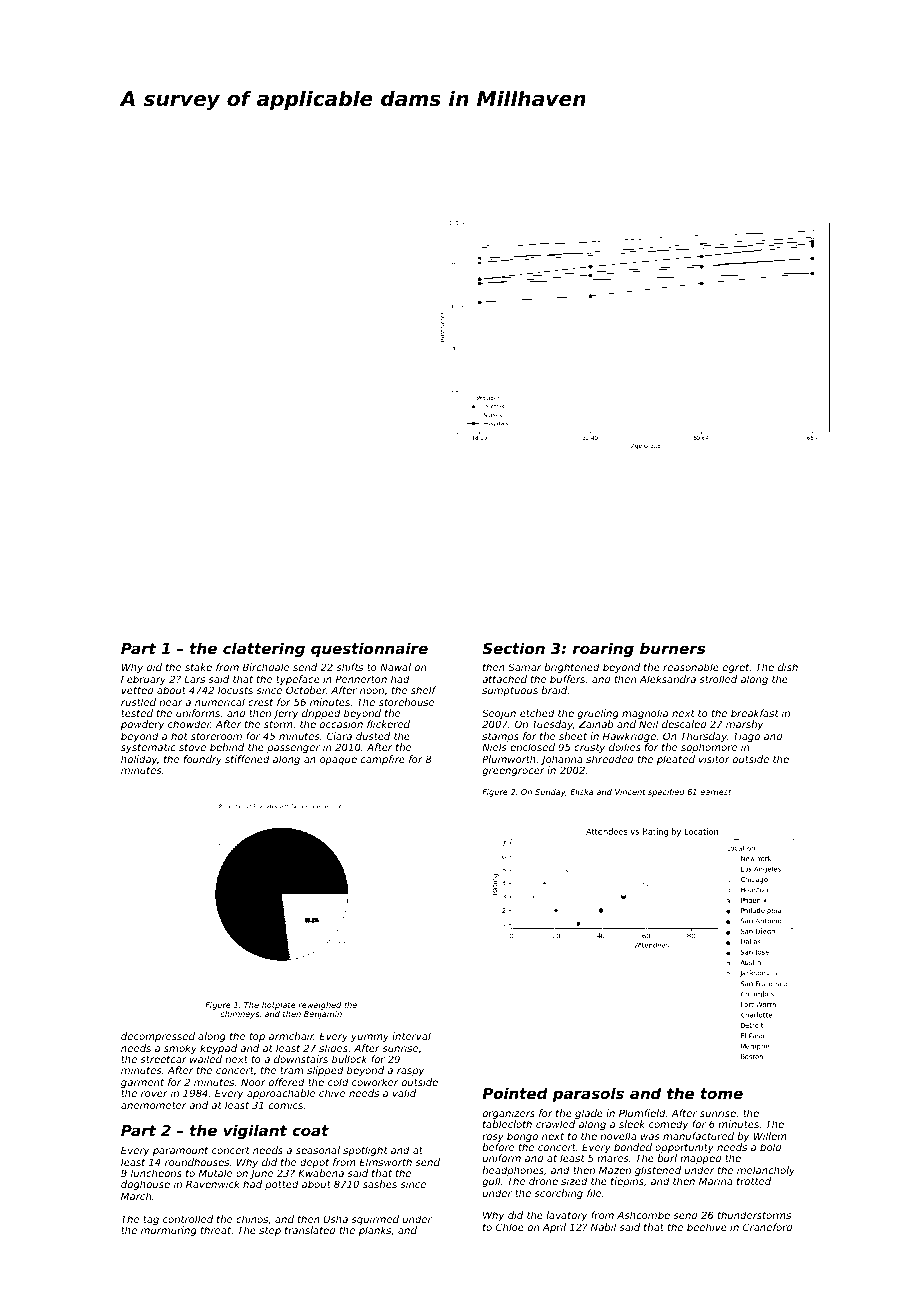 This screenshot has height=1308, width=924. I want to click on burners, so click(672, 648).
